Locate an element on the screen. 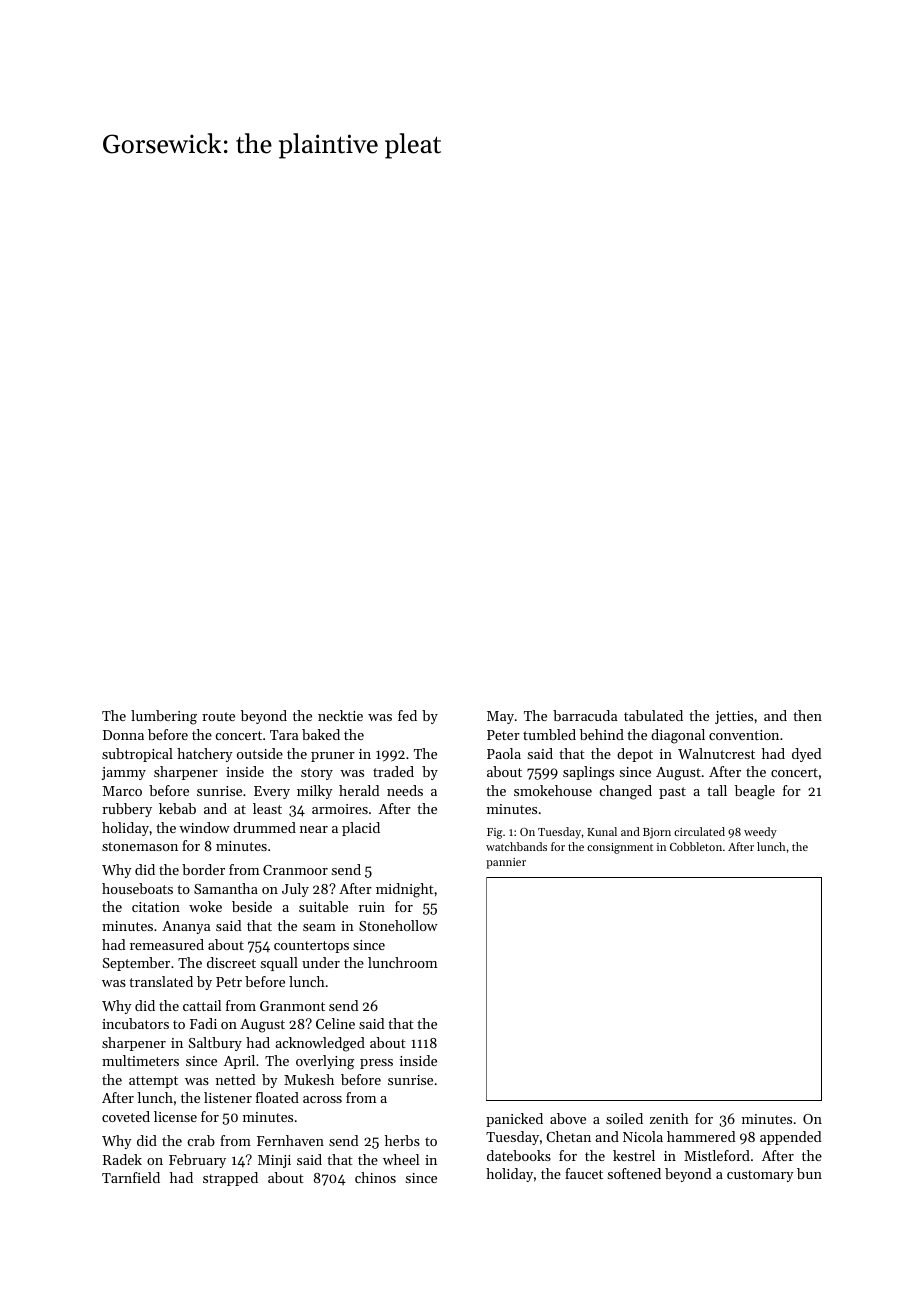 This screenshot has width=924, height=1314. border is located at coordinates (203, 869).
